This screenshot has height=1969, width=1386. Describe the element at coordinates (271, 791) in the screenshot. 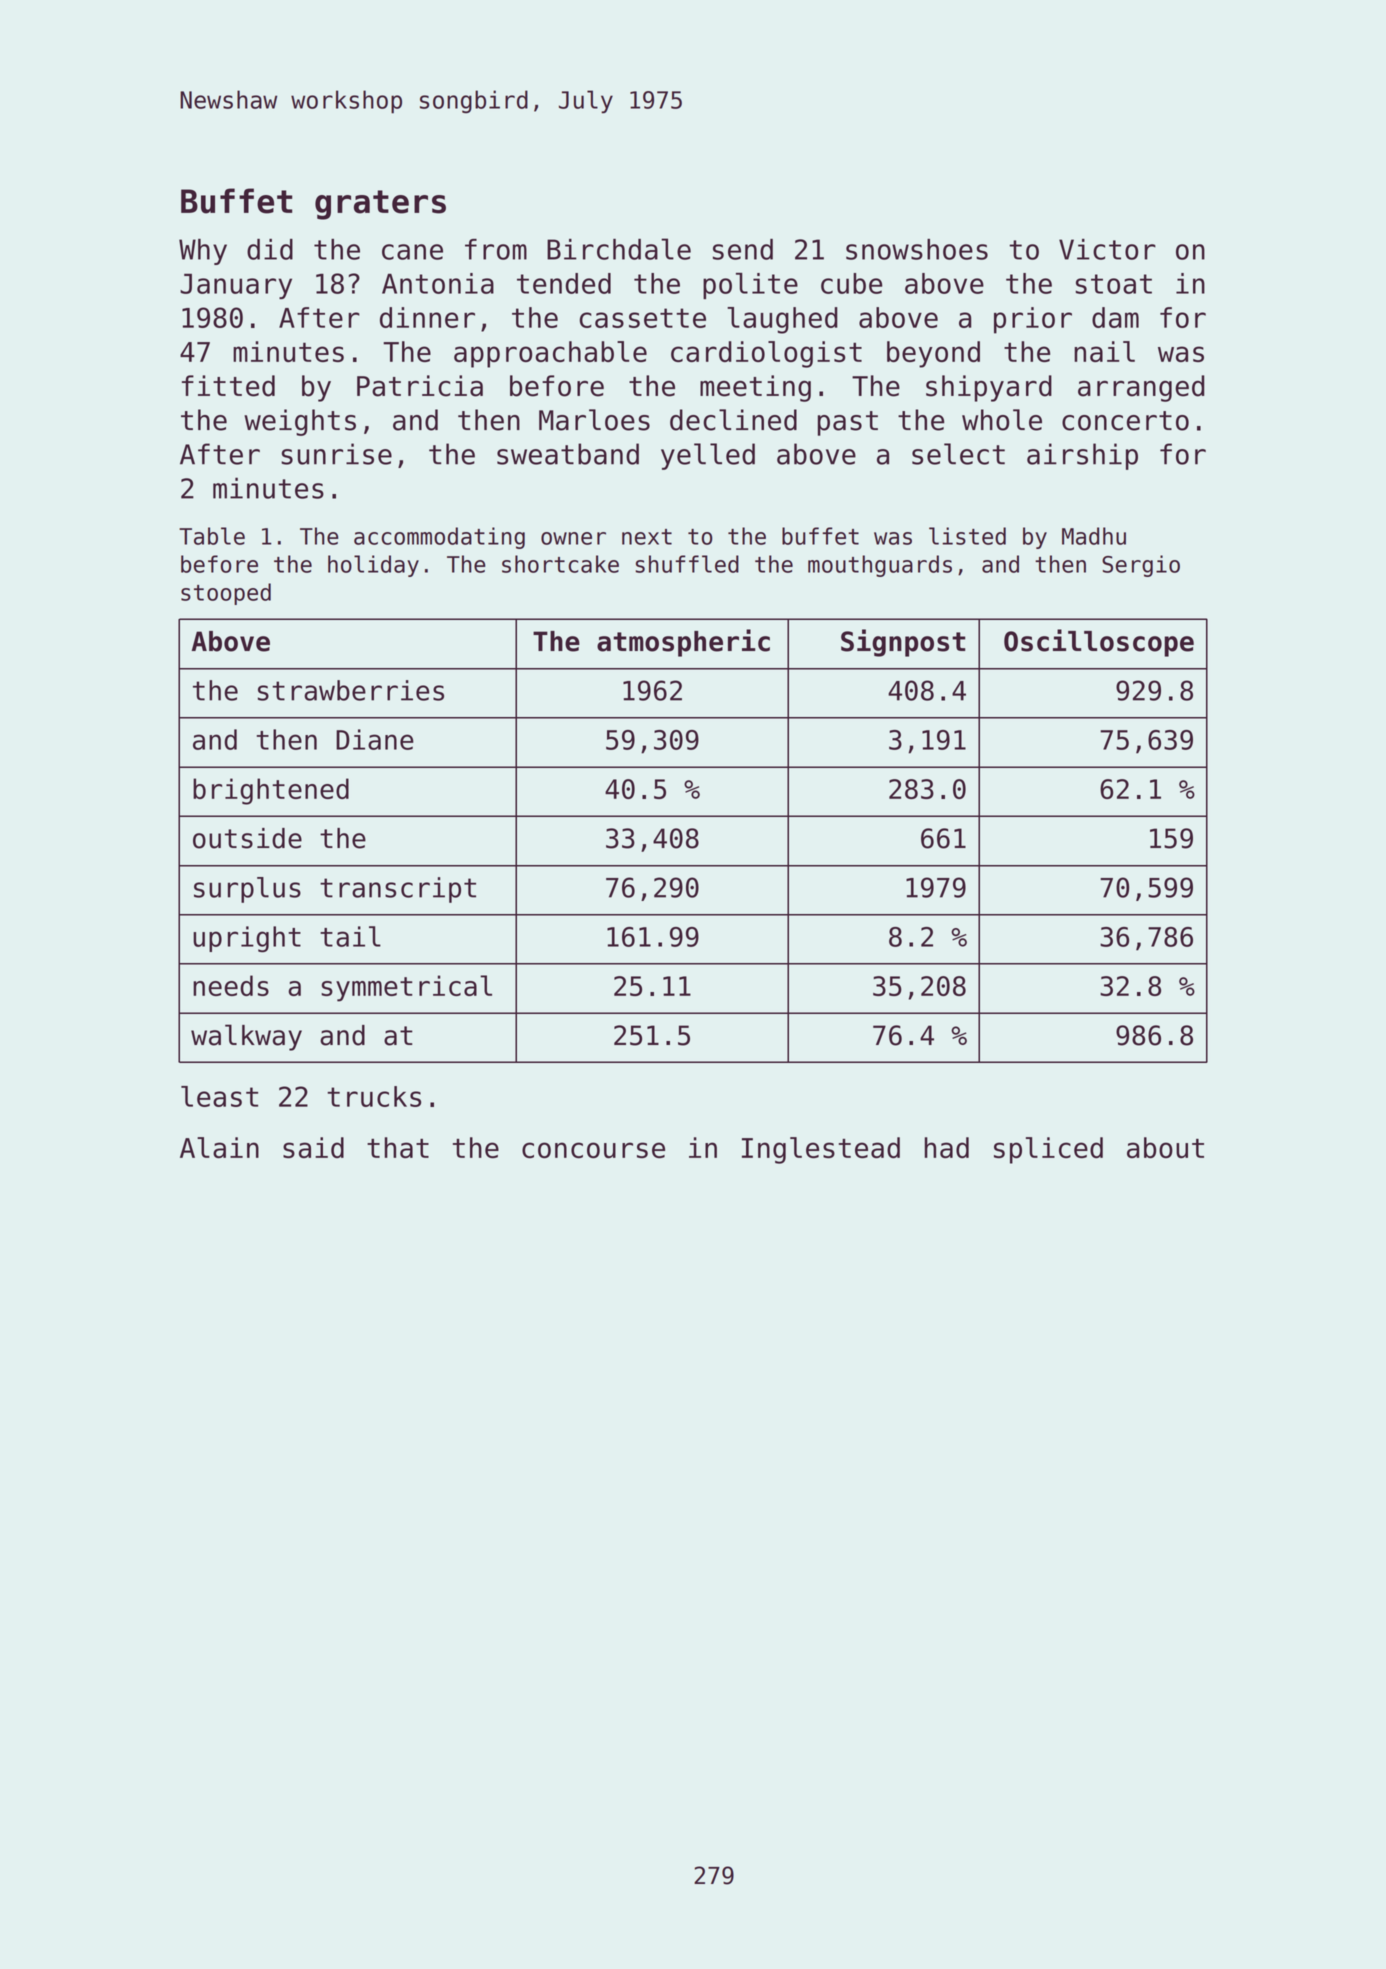

I see `brightened` at that location.
